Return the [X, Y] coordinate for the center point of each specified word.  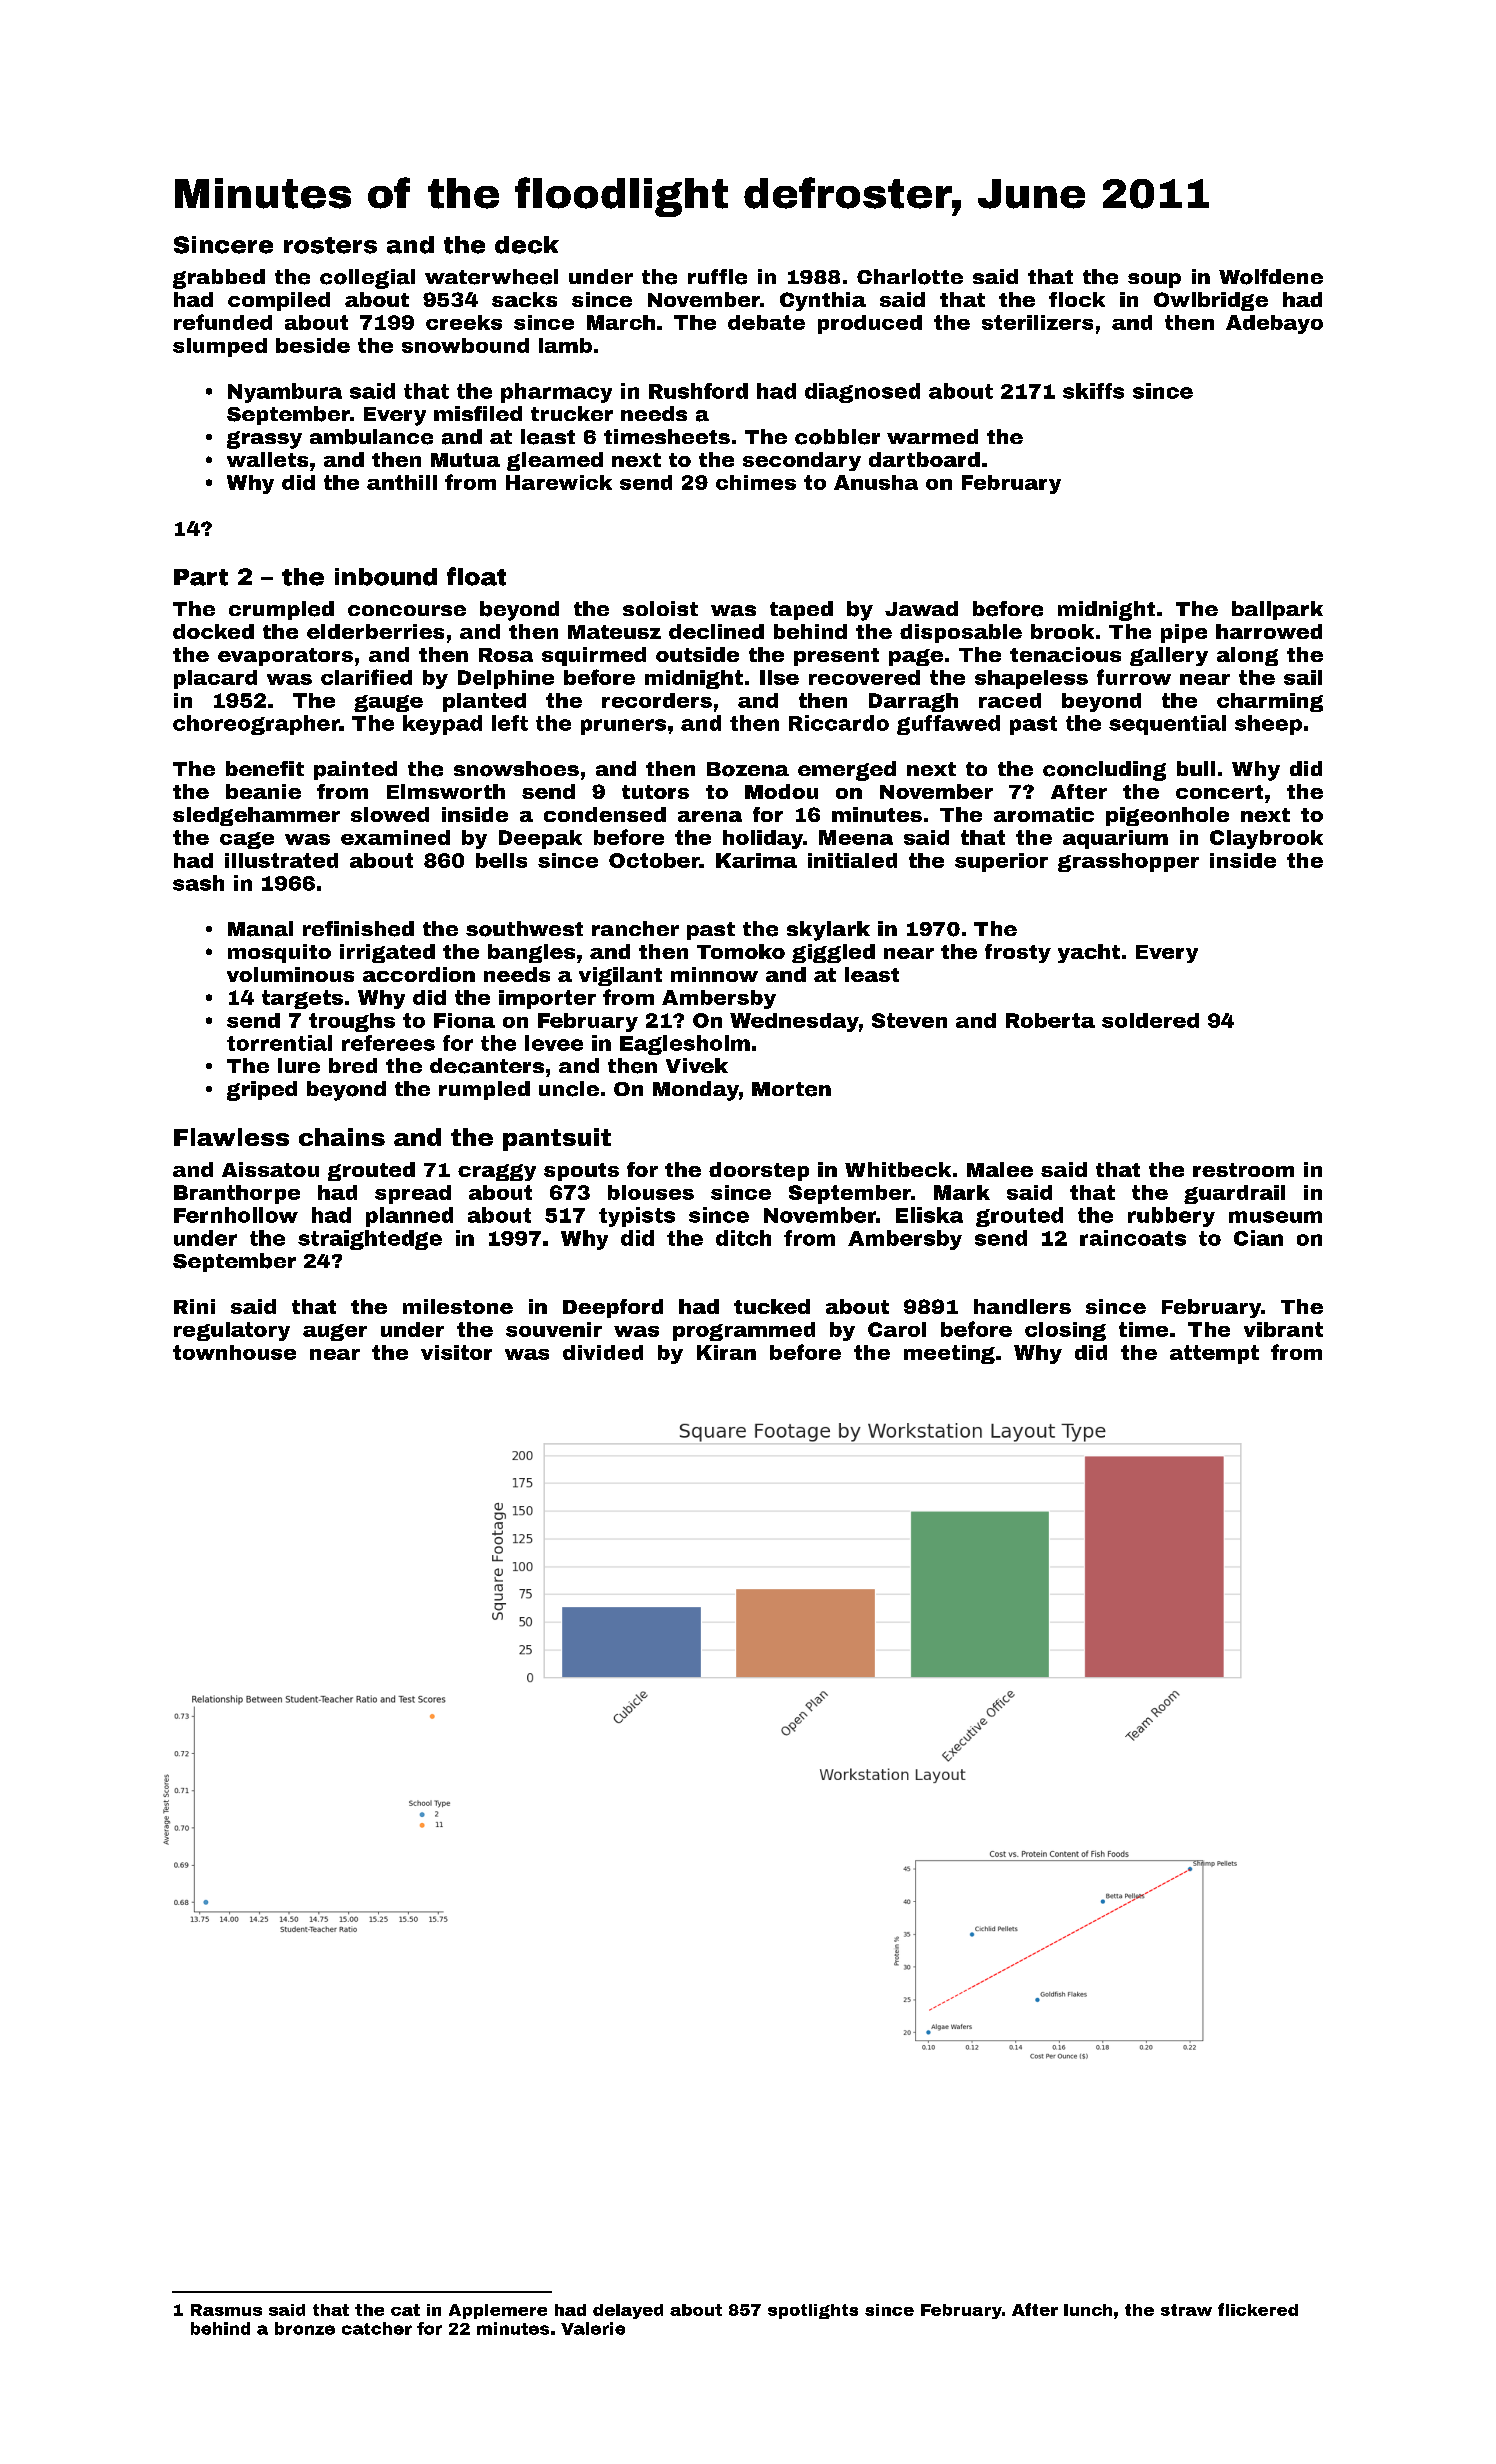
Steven [909, 1020]
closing [1065, 1331]
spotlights [813, 2311]
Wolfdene [1271, 277]
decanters [487, 1066]
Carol [897, 1329]
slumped [220, 347]
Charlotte [910, 277]
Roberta [1050, 1020]
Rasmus [226, 2310]
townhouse [234, 1352]
